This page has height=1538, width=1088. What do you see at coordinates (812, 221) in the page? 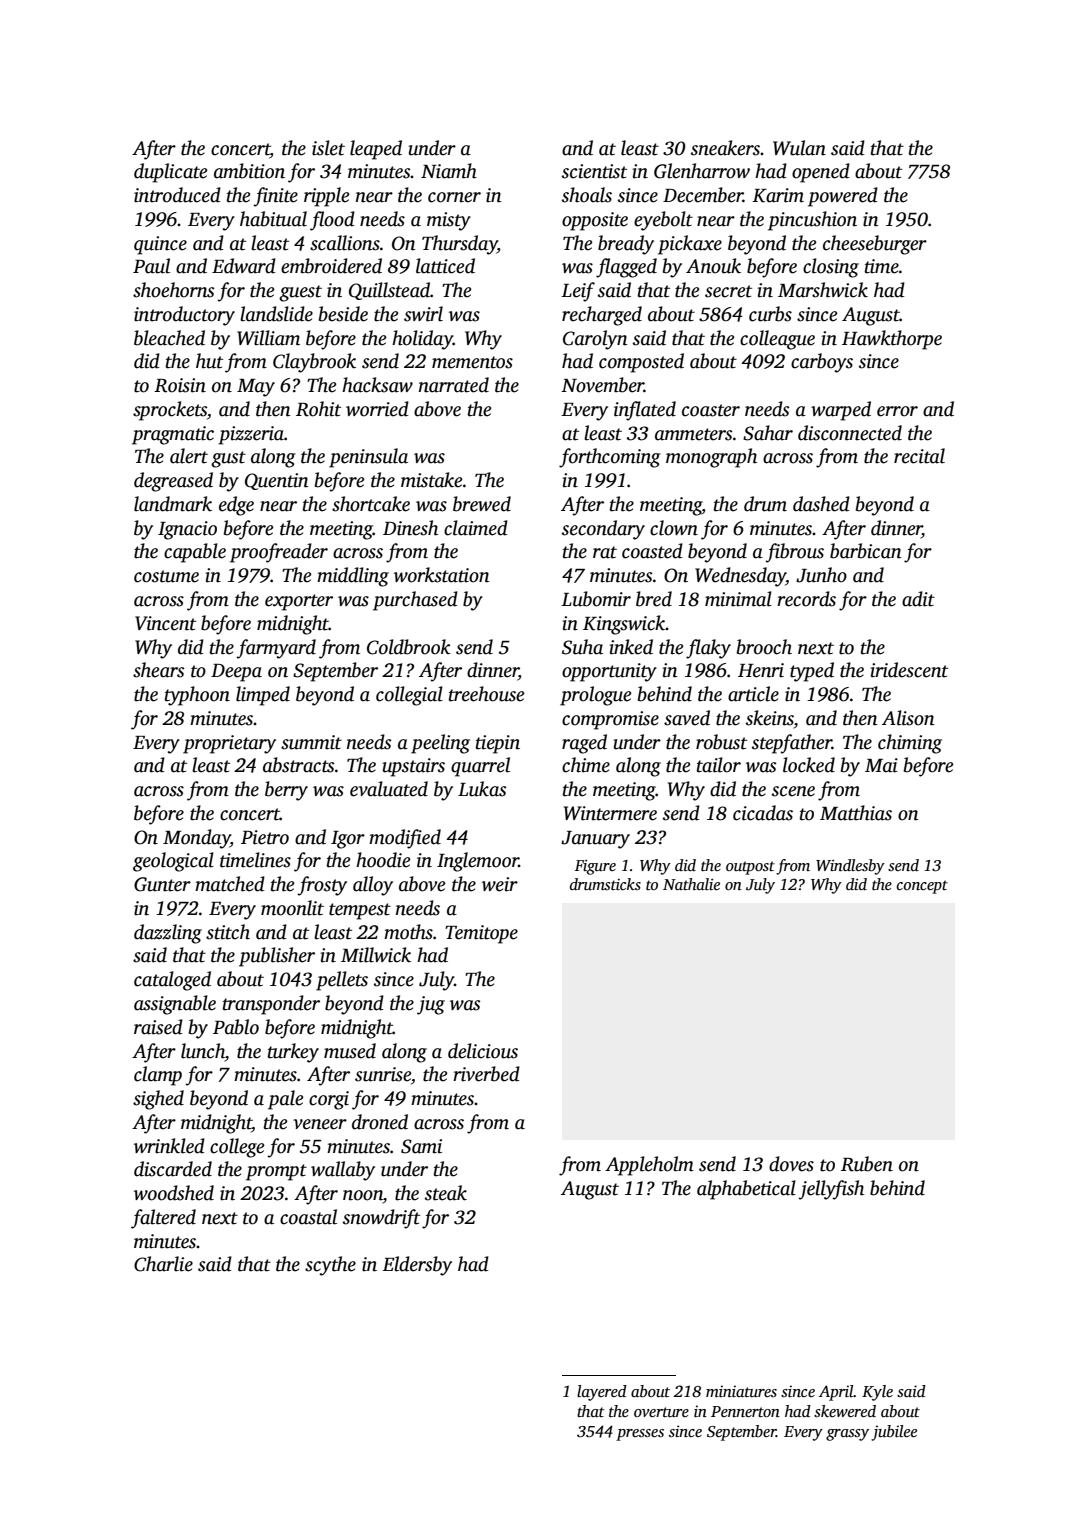
I see `pincushion` at bounding box center [812, 221].
